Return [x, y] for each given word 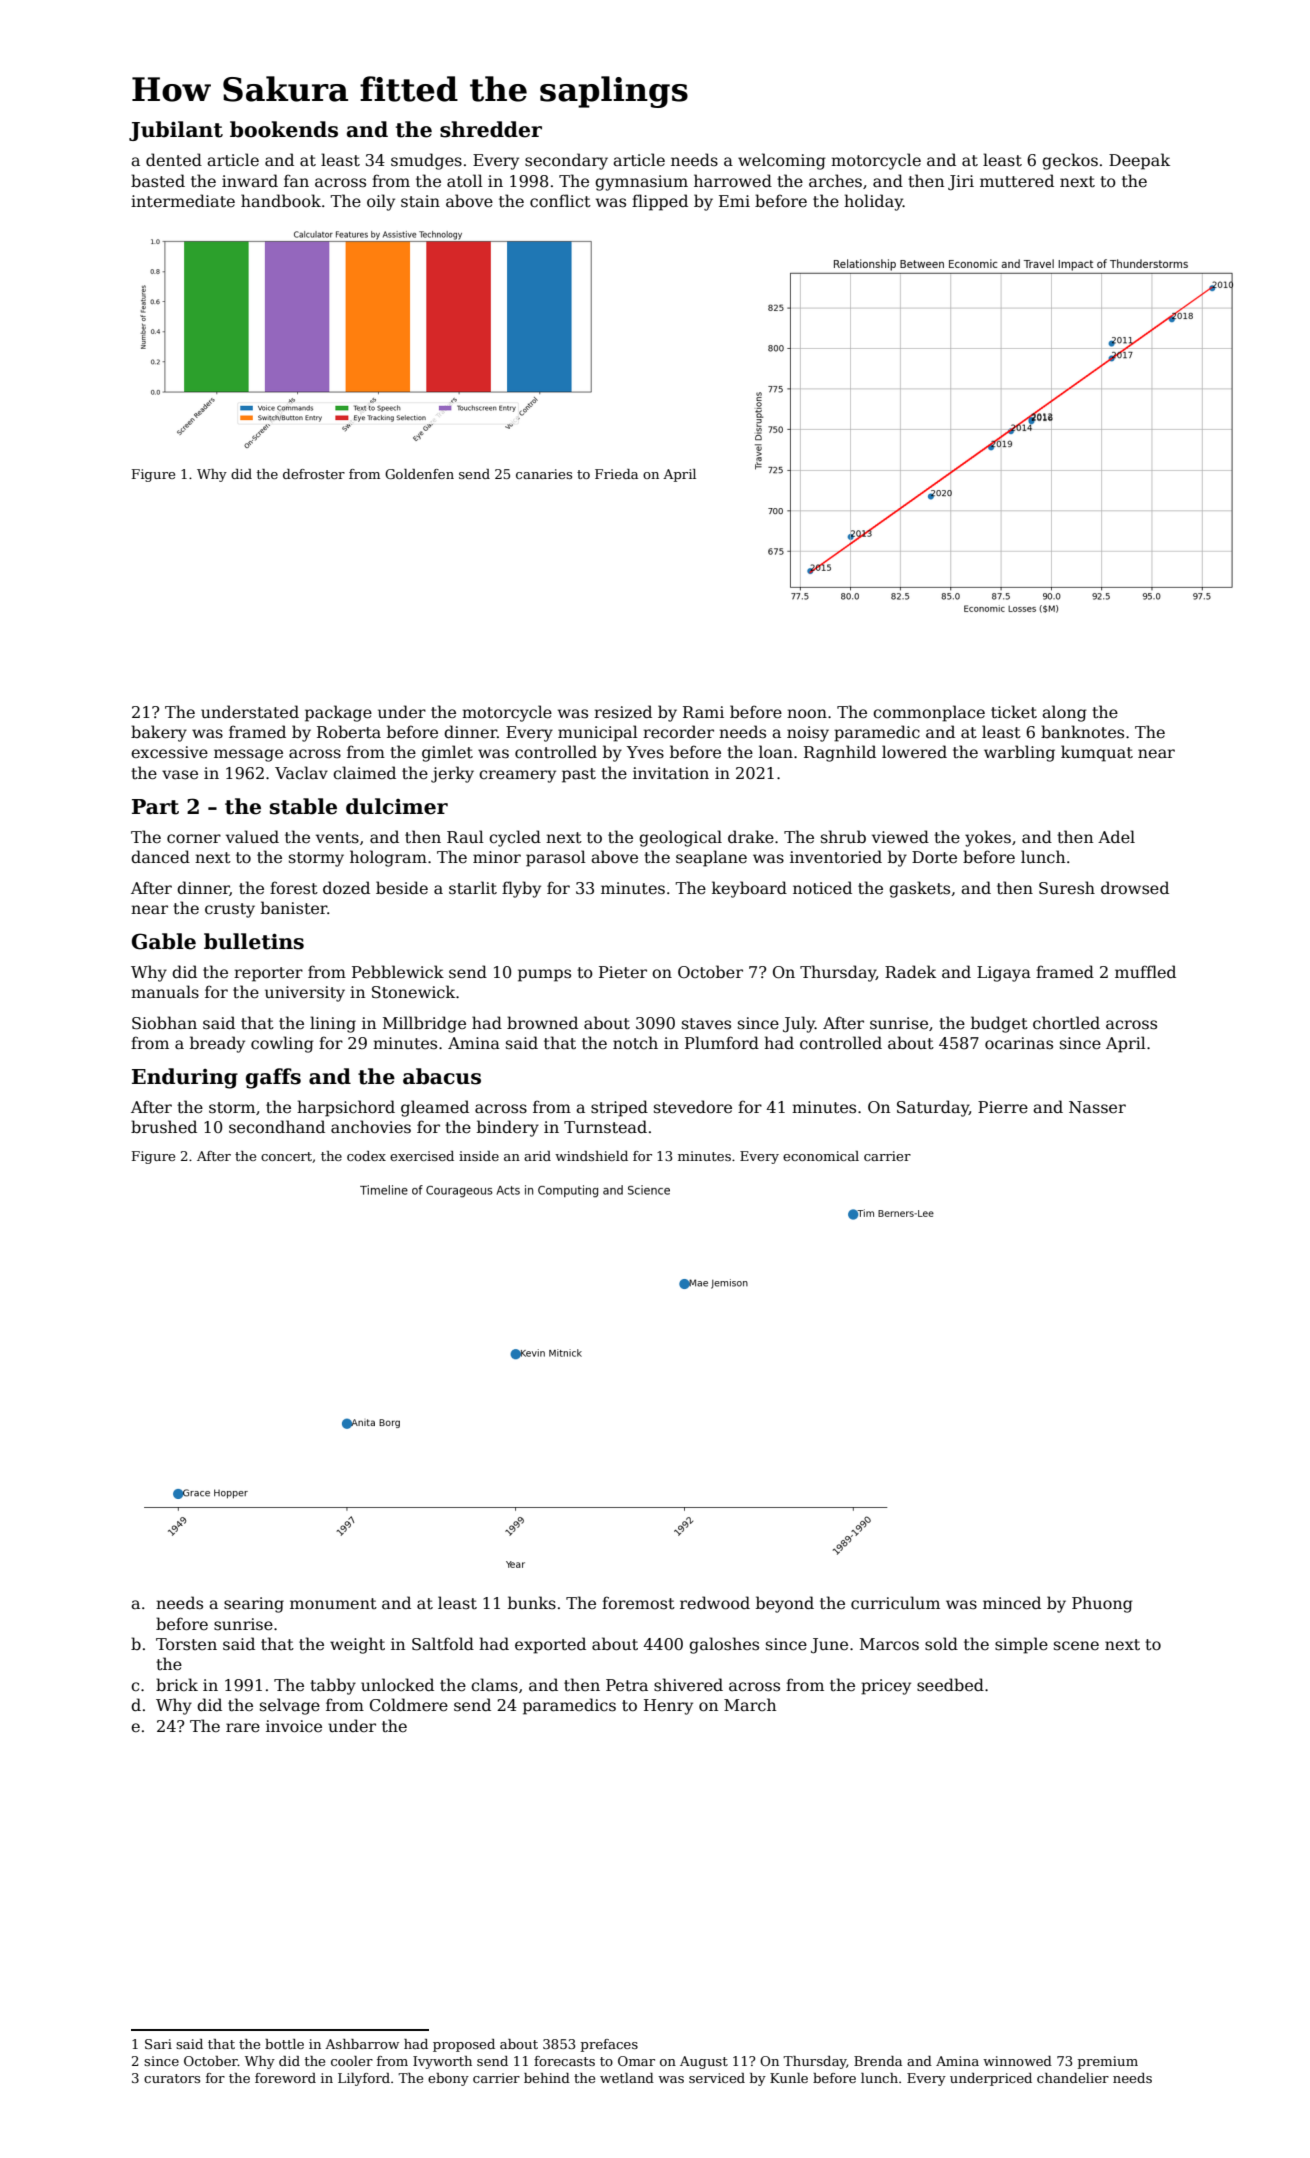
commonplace [929, 713]
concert [286, 1156]
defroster [314, 474]
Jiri [961, 183]
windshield [591, 1156]
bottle [284, 2044]
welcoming [782, 161]
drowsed [1135, 888]
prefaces [609, 2045]
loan [776, 751]
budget [999, 1024]
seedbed [950, 1685]
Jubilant [176, 131]
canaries [544, 474]
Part [155, 807]
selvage [290, 1706]
